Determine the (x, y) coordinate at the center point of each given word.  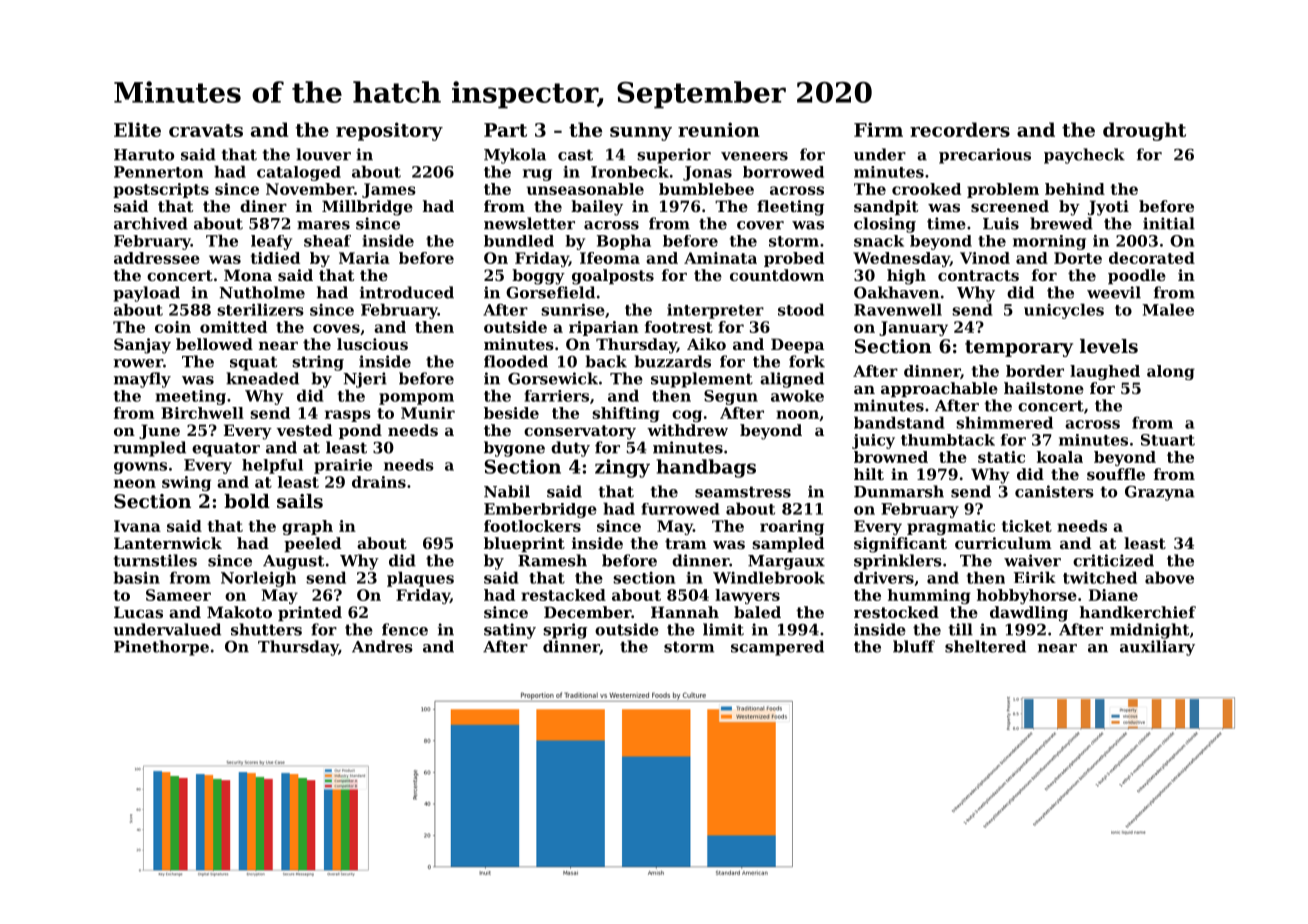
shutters (266, 629)
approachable (939, 389)
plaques (420, 579)
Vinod (985, 258)
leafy (271, 242)
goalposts (613, 277)
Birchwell (202, 413)
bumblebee (706, 189)
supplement (702, 380)
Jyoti (1108, 208)
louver (323, 154)
